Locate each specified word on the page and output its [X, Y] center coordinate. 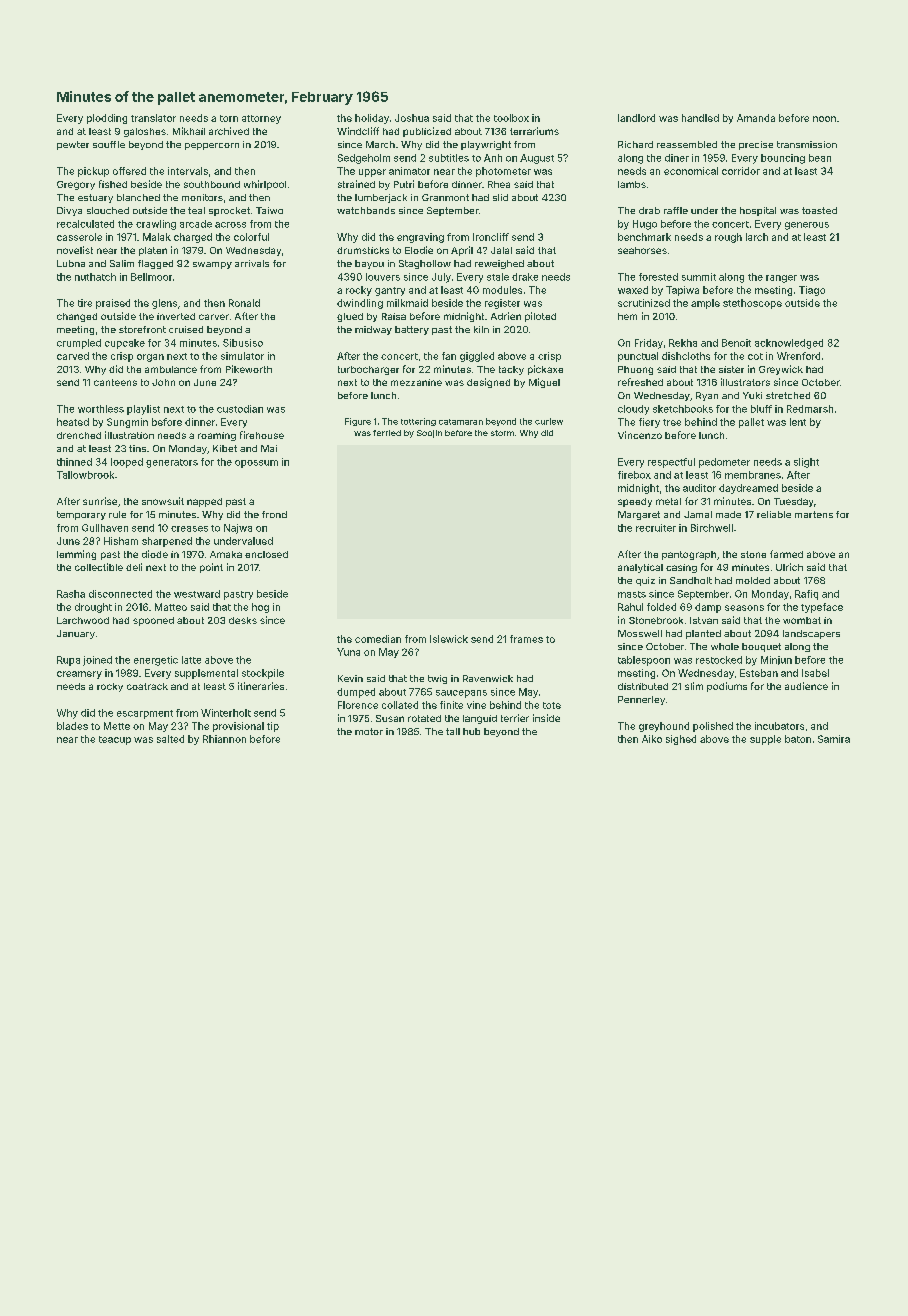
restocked [719, 660]
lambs [632, 184]
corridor [741, 171]
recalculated [85, 224]
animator [409, 171]
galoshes [145, 132]
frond [274, 514]
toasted [819, 210]
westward [197, 594]
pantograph [689, 555]
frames [526, 639]
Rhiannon [224, 739]
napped [204, 502]
